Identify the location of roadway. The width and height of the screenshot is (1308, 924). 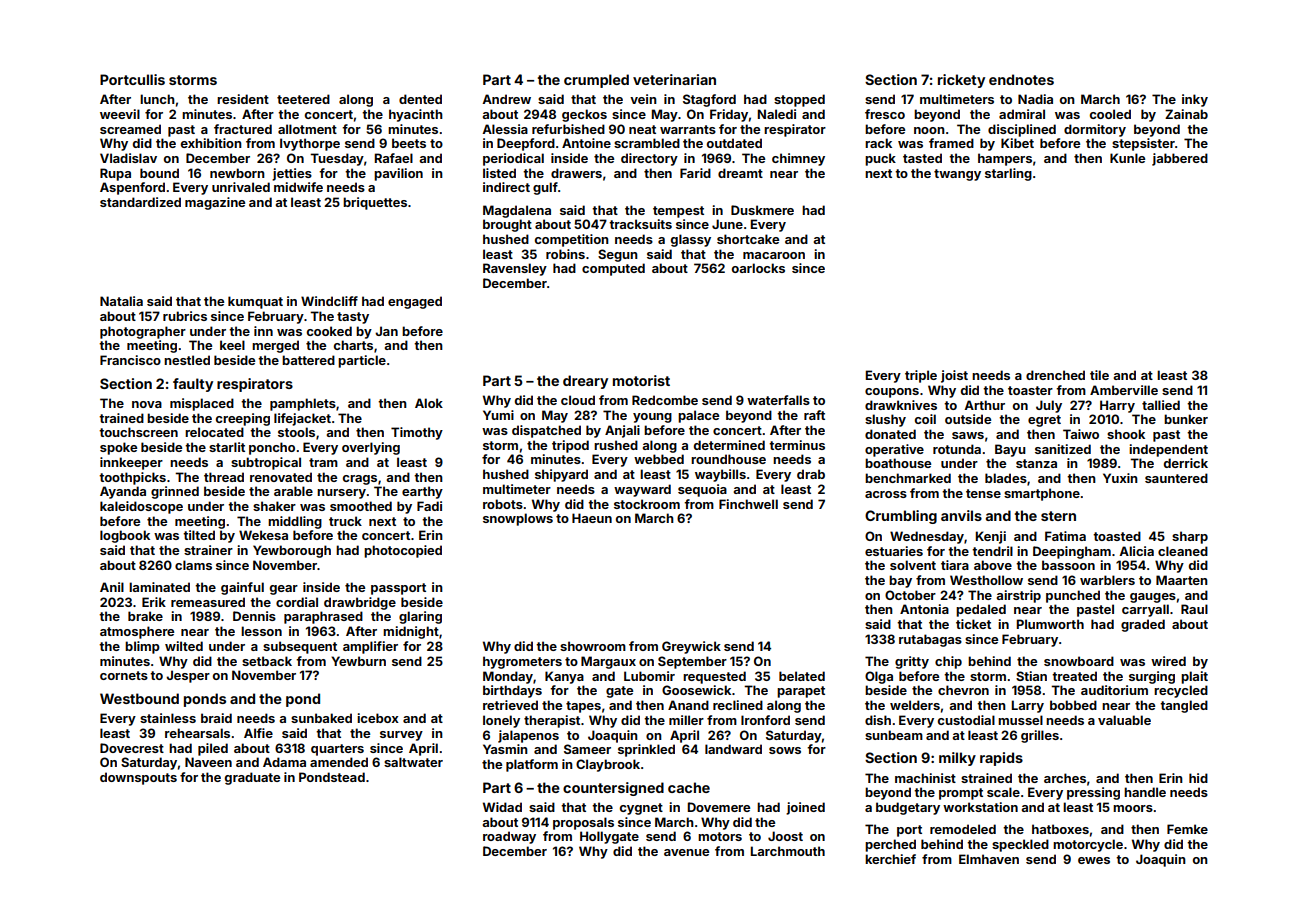
(509, 837).
